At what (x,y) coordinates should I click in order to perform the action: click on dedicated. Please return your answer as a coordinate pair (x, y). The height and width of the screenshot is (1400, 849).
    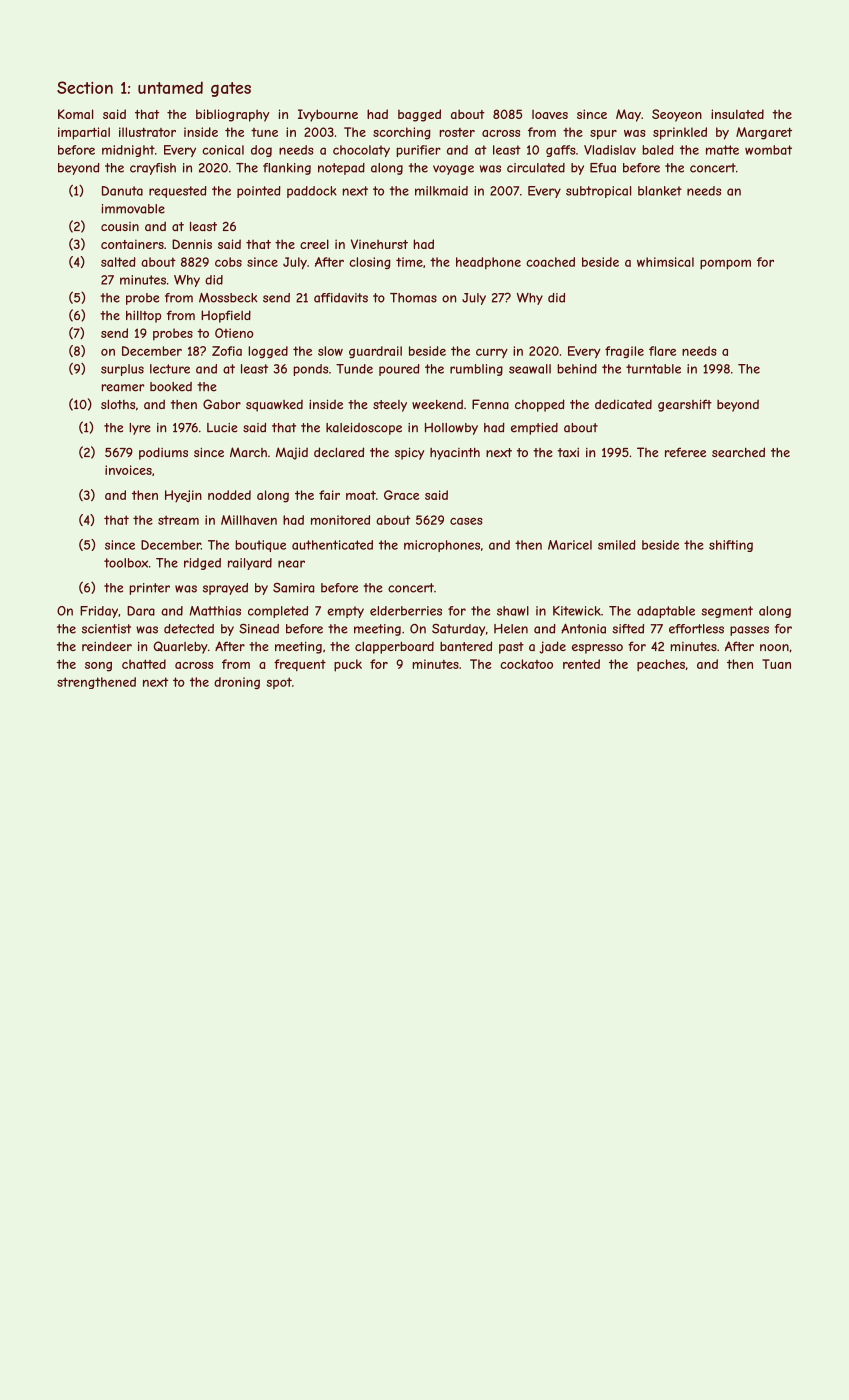
    Looking at the image, I should click on (623, 404).
